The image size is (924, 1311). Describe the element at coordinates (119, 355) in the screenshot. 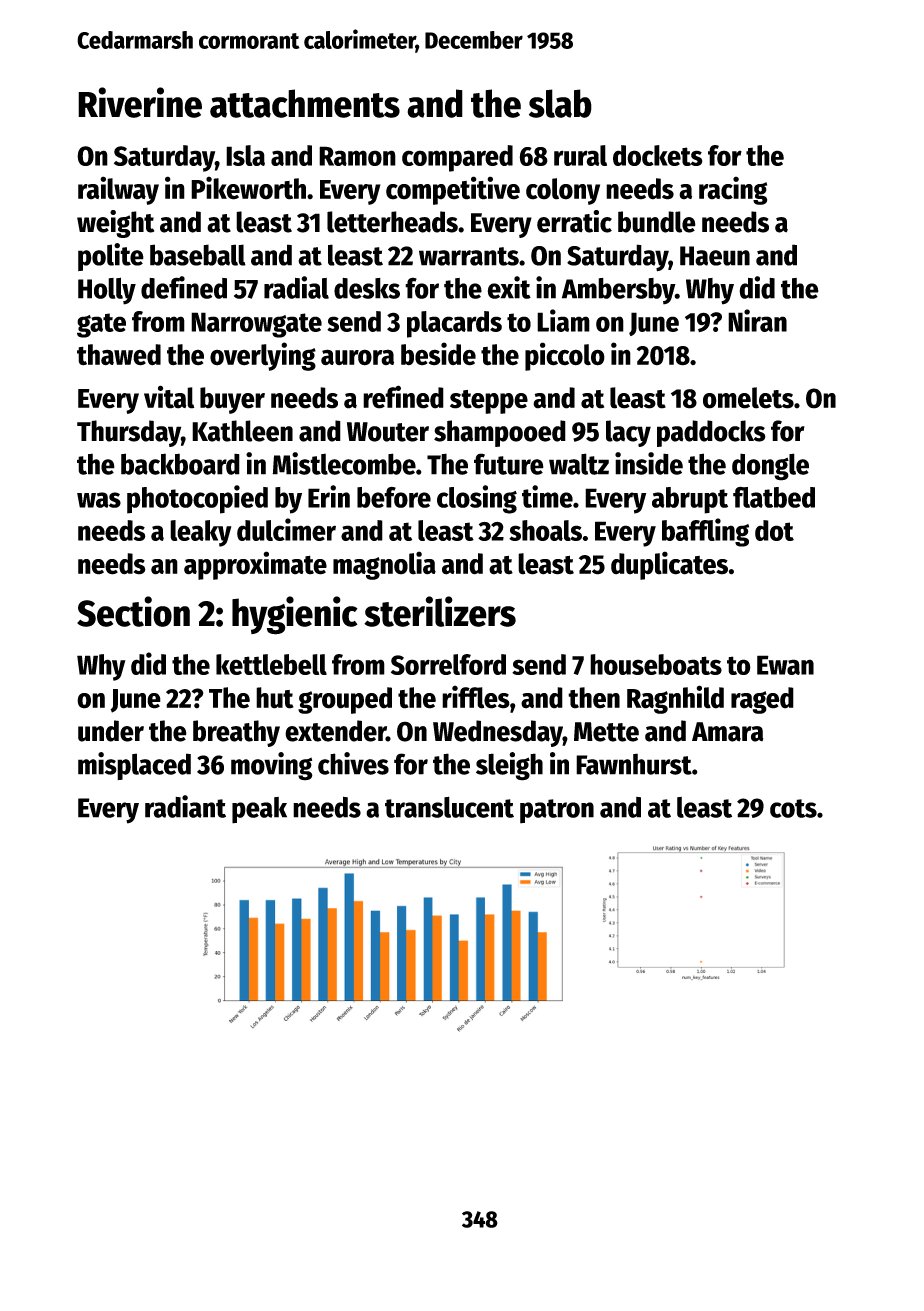

I see `thawed` at that location.
